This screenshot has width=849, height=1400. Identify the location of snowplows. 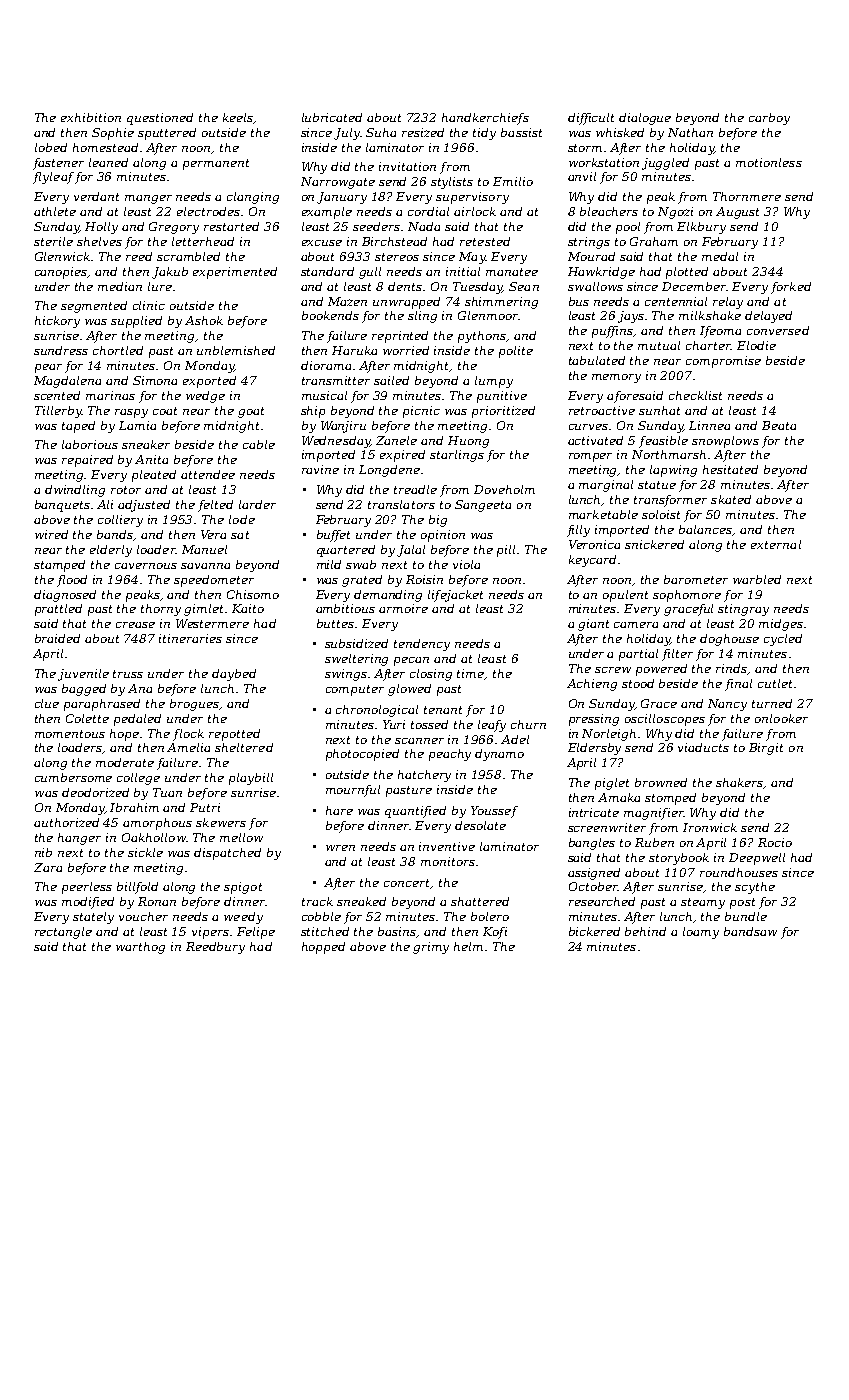
(725, 442).
